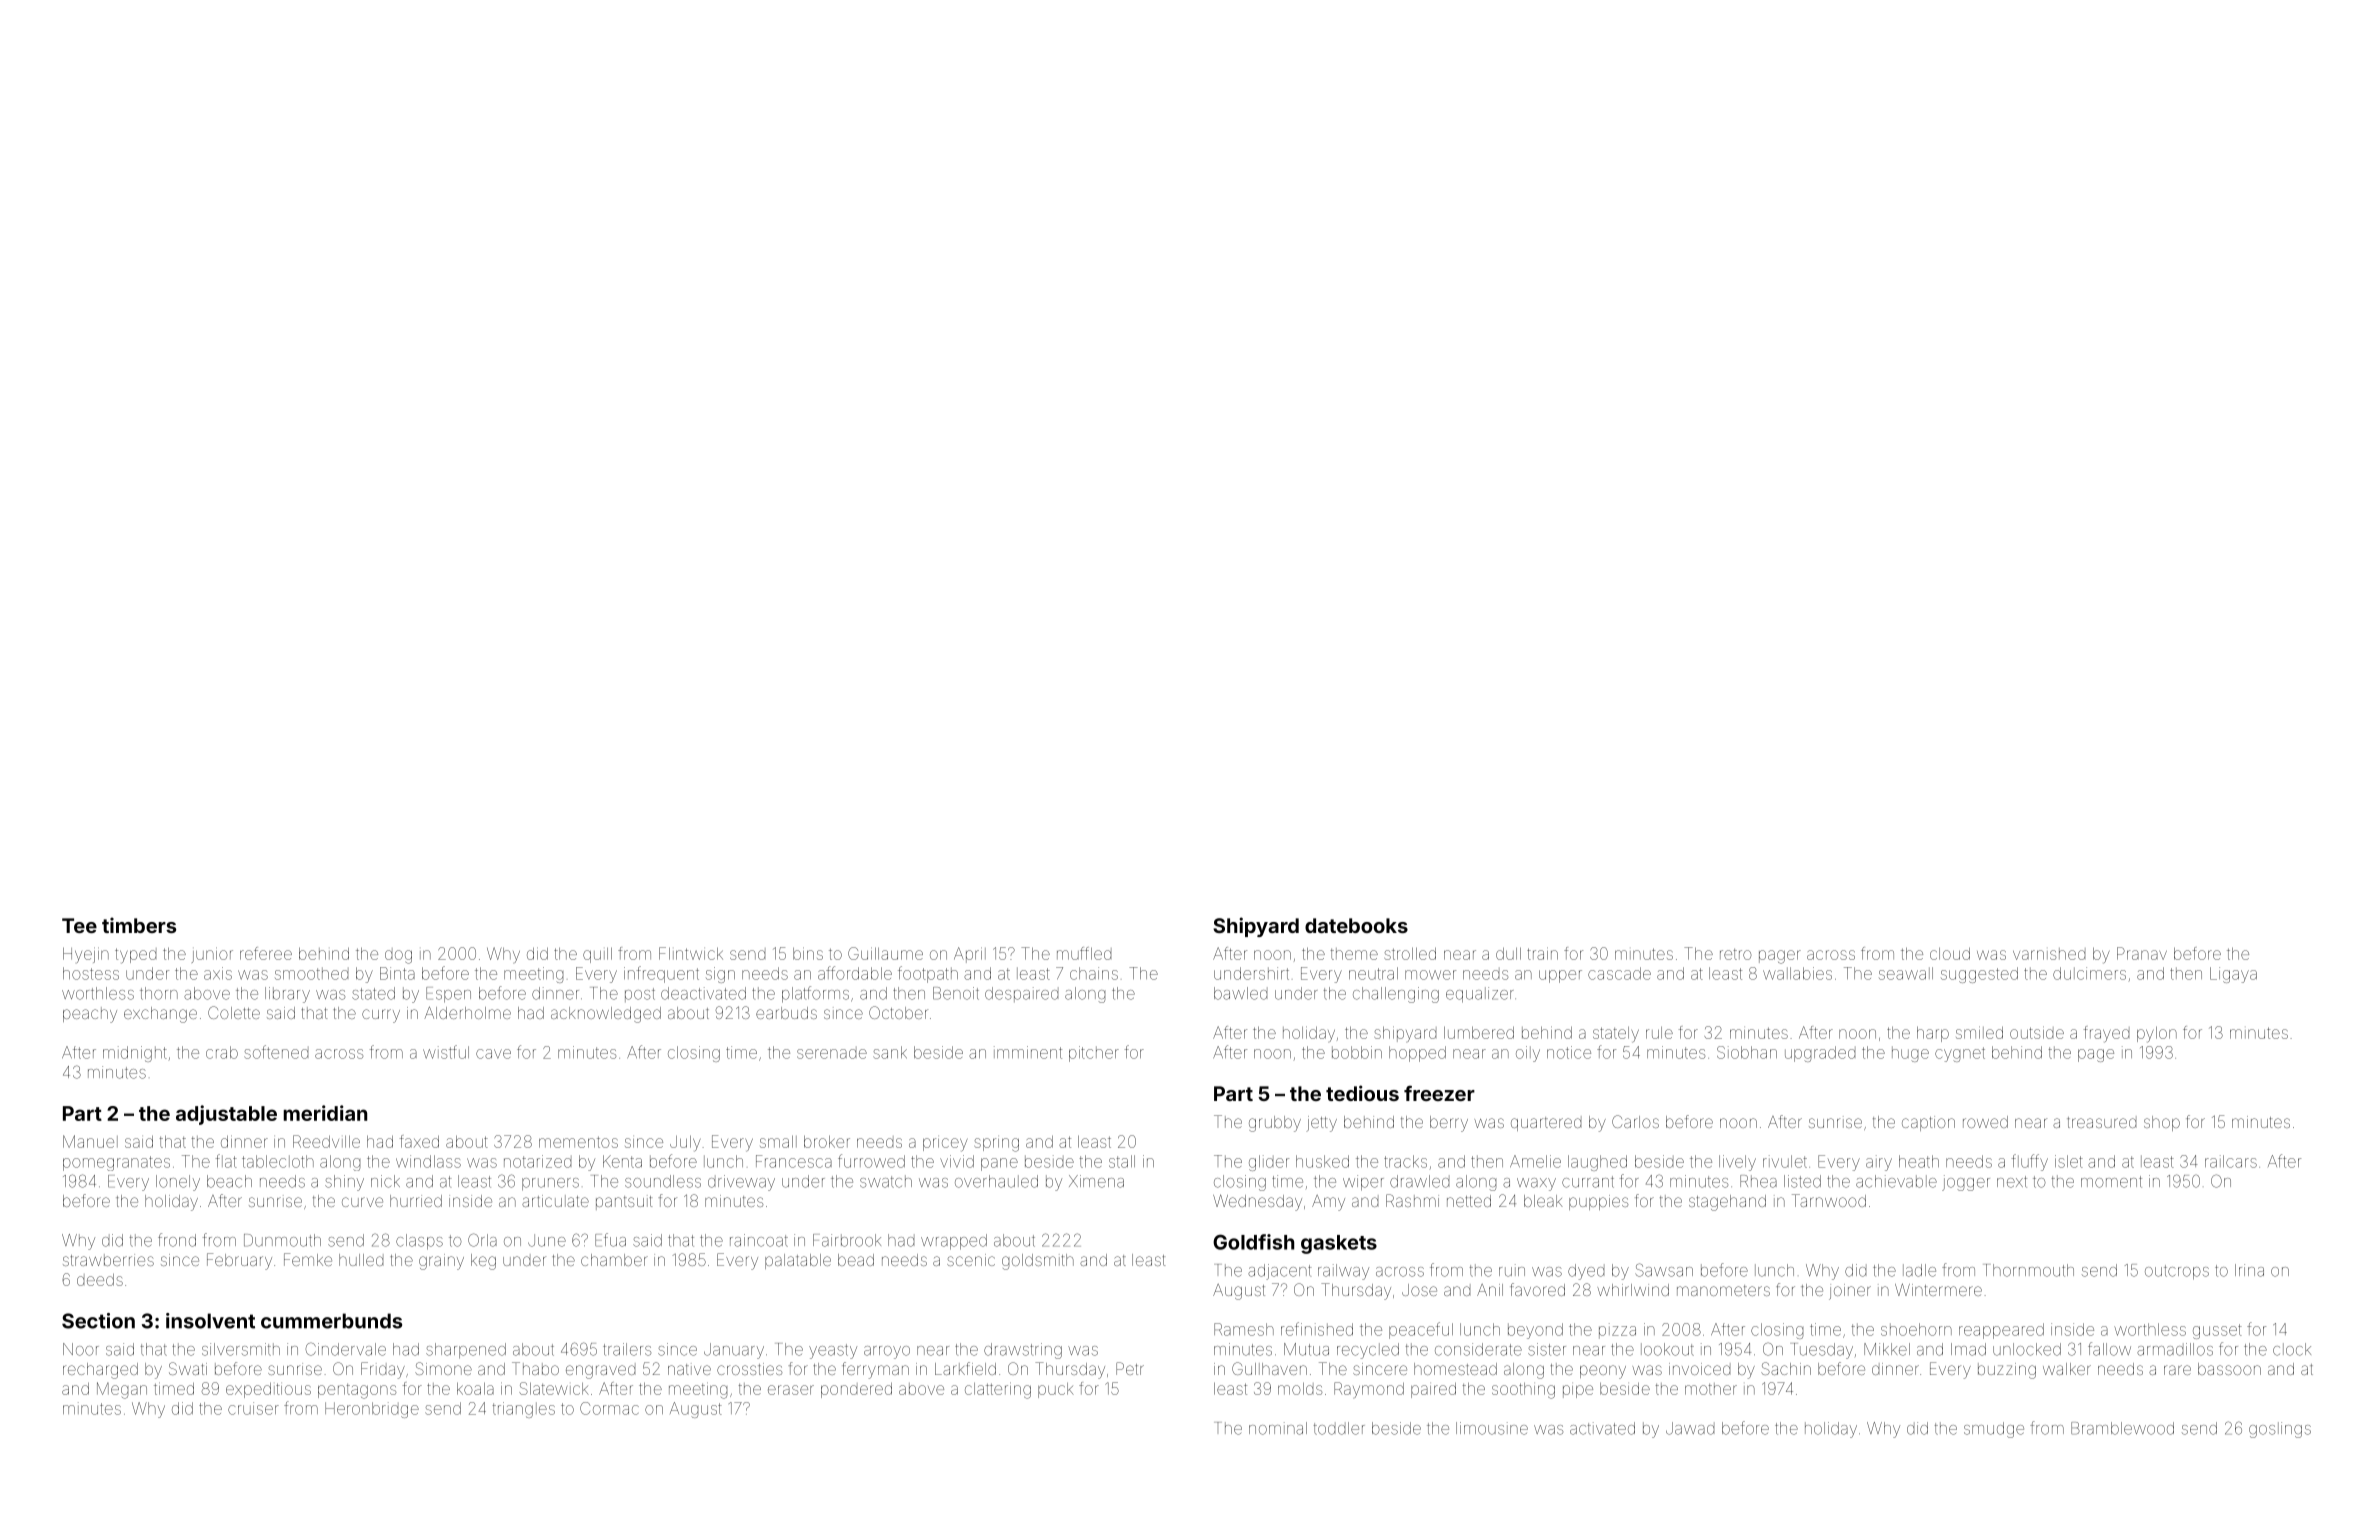  What do you see at coordinates (357, 1391) in the screenshot?
I see `pentagons` at bounding box center [357, 1391].
